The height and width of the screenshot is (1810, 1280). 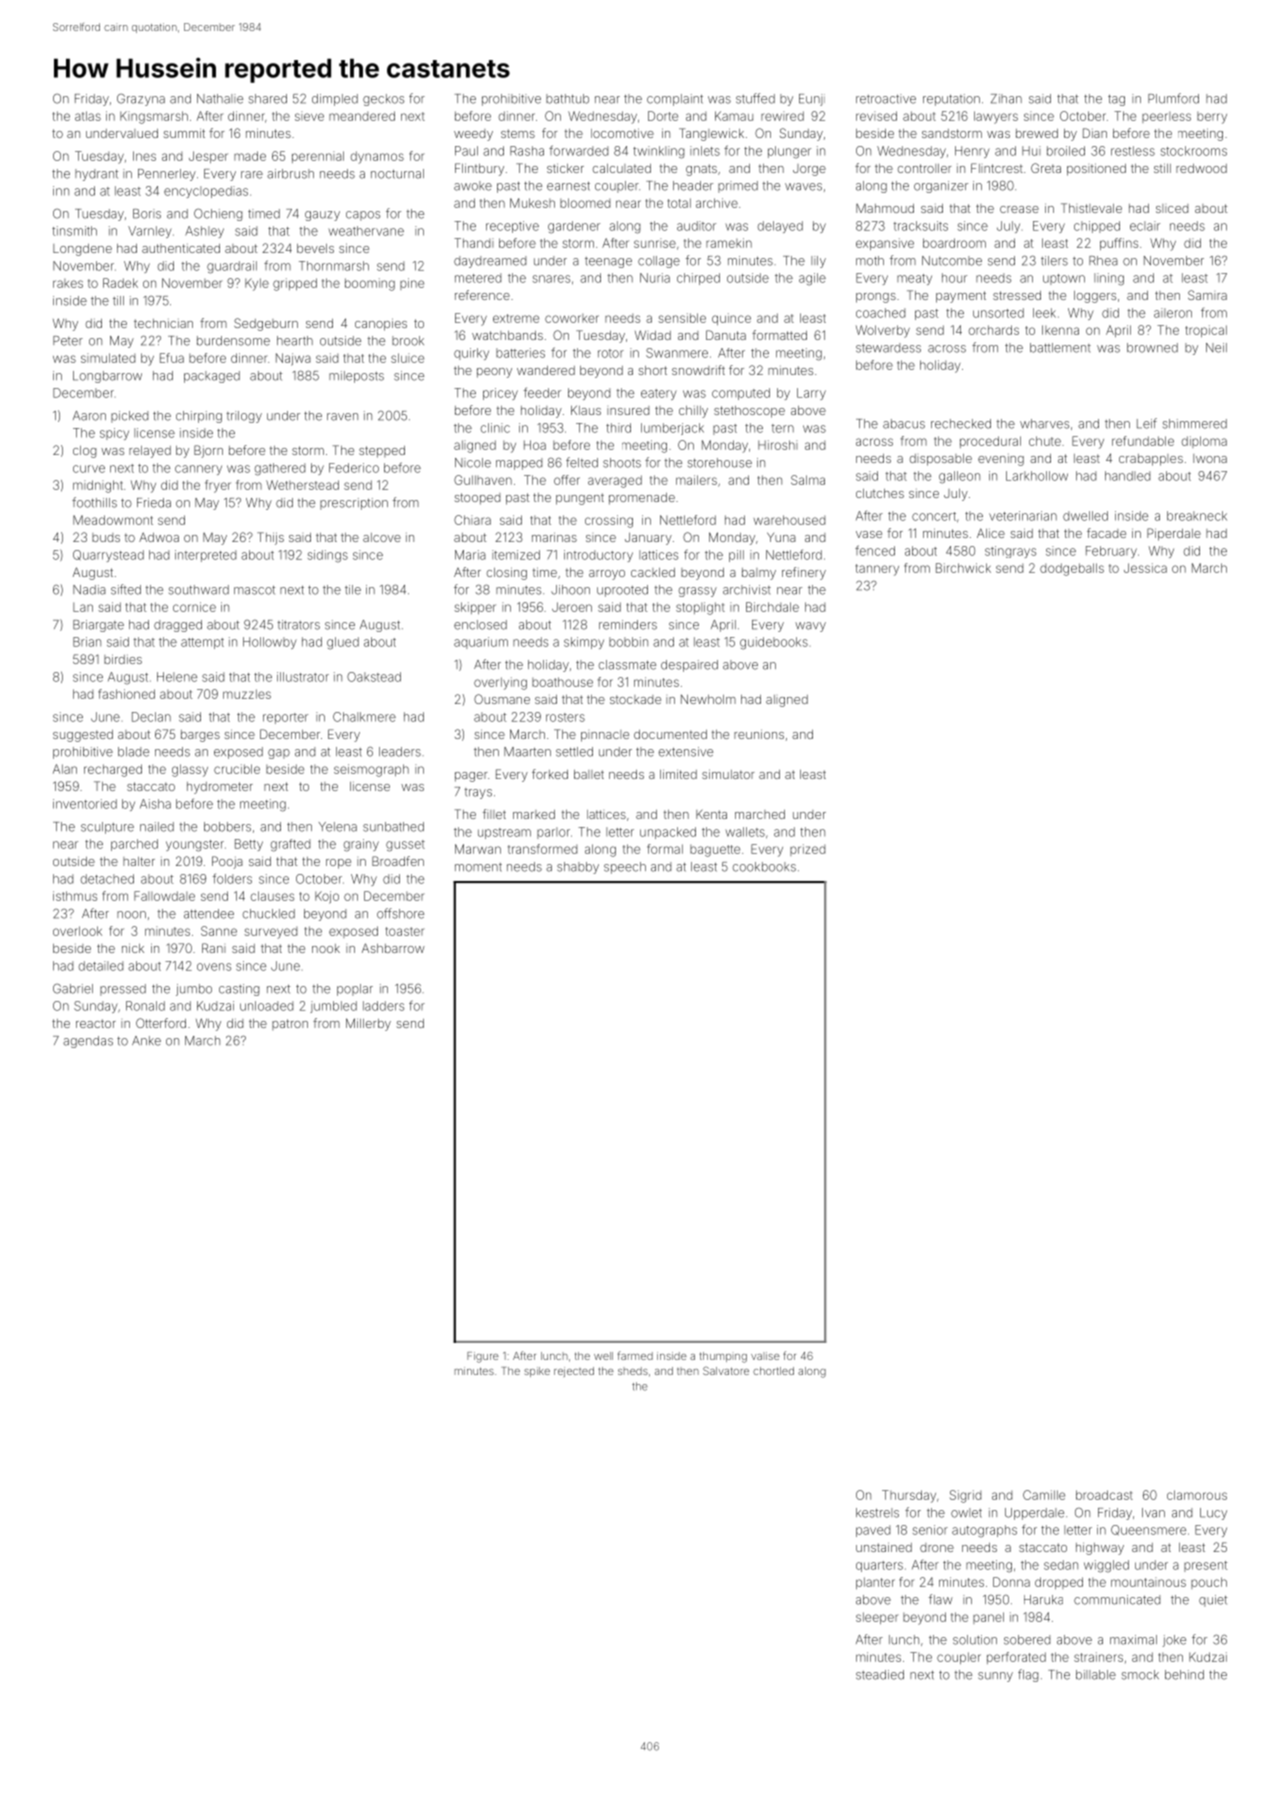 What do you see at coordinates (765, 1356) in the screenshot?
I see `valise` at bounding box center [765, 1356].
